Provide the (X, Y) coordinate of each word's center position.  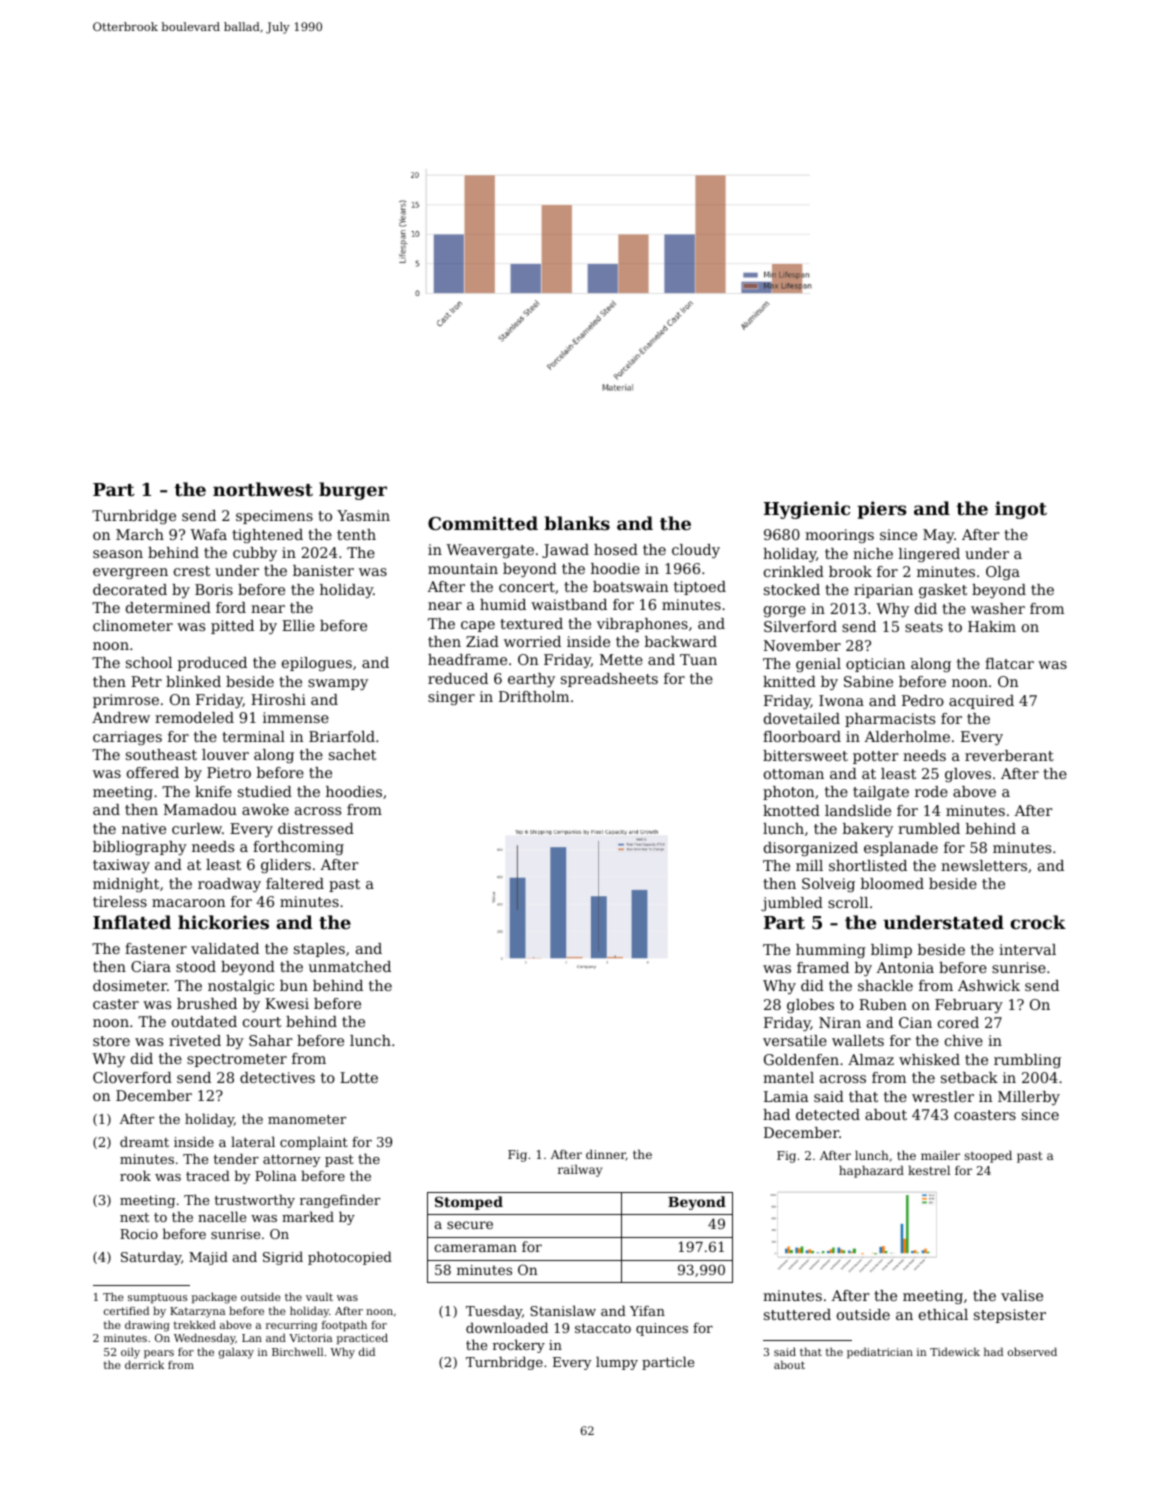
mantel (788, 1077)
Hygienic (807, 510)
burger (353, 491)
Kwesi (287, 1003)
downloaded (507, 1327)
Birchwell (297, 1351)
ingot (1021, 510)
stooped (988, 1156)
